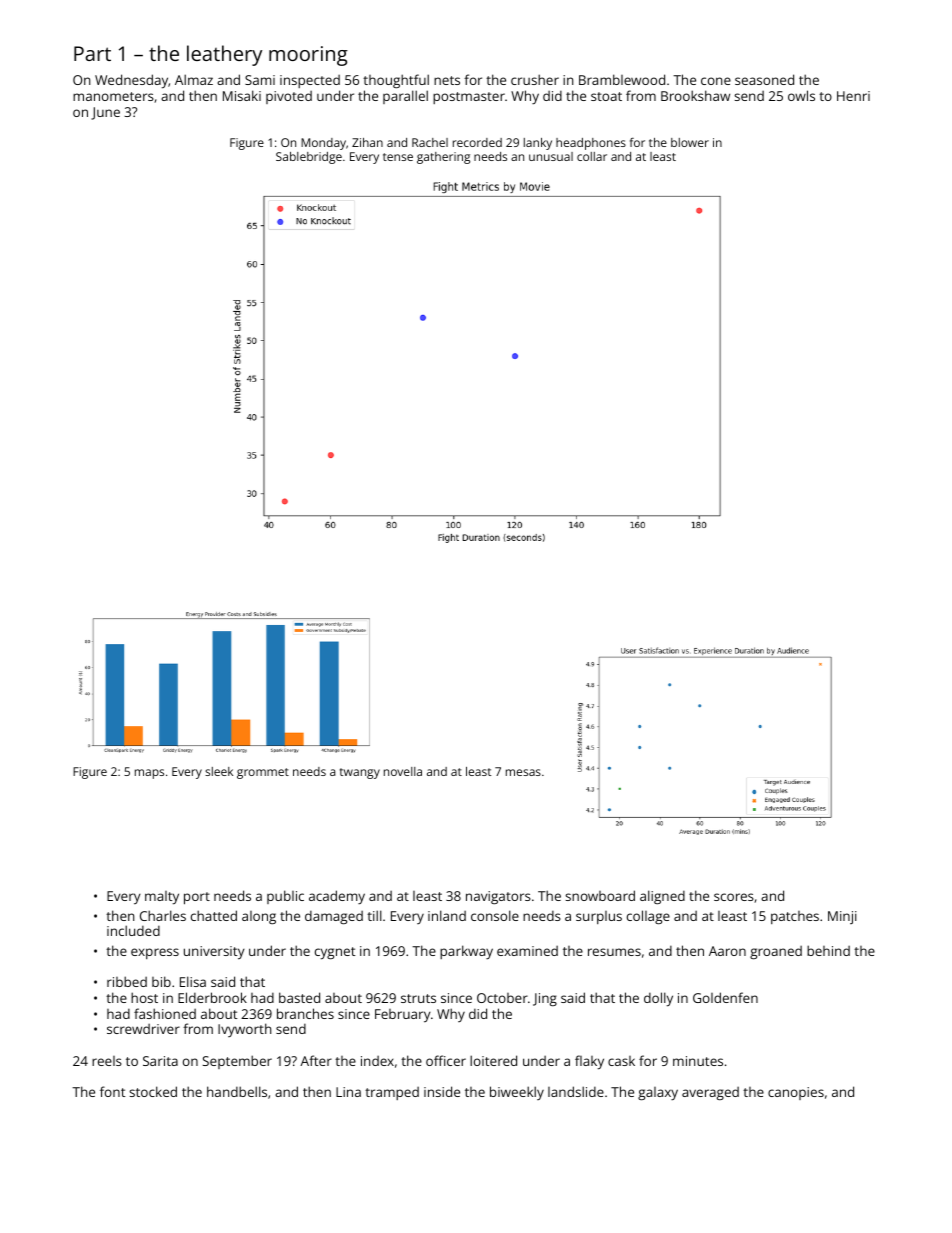 The image size is (952, 1233). Describe the element at coordinates (447, 915) in the image. I see `inland` at that location.
